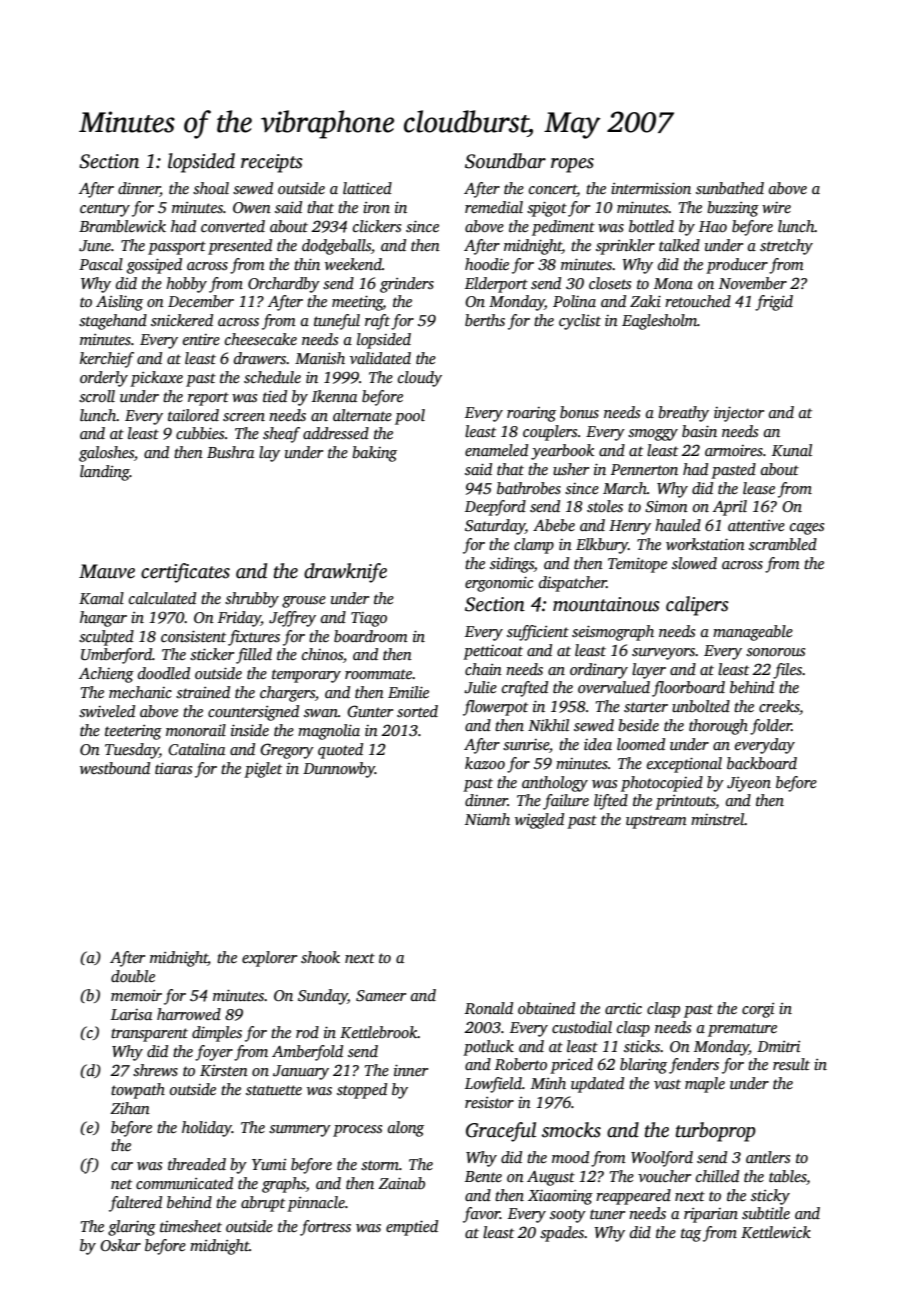  What do you see at coordinates (272, 163) in the page?
I see `receipts` at bounding box center [272, 163].
